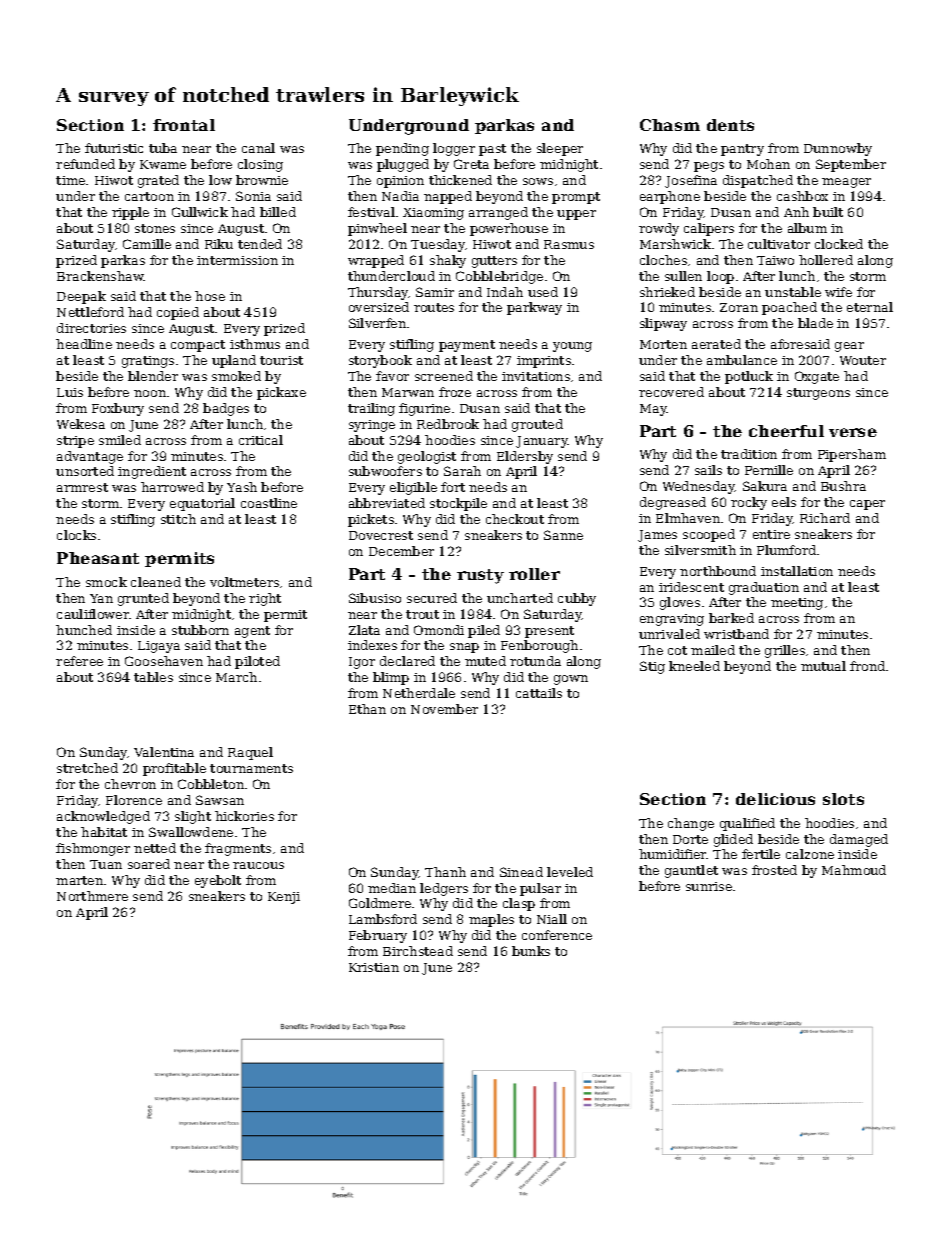 This document has height=1233, width=952. Describe the element at coordinates (184, 125) in the document. I see `frontal` at that location.
